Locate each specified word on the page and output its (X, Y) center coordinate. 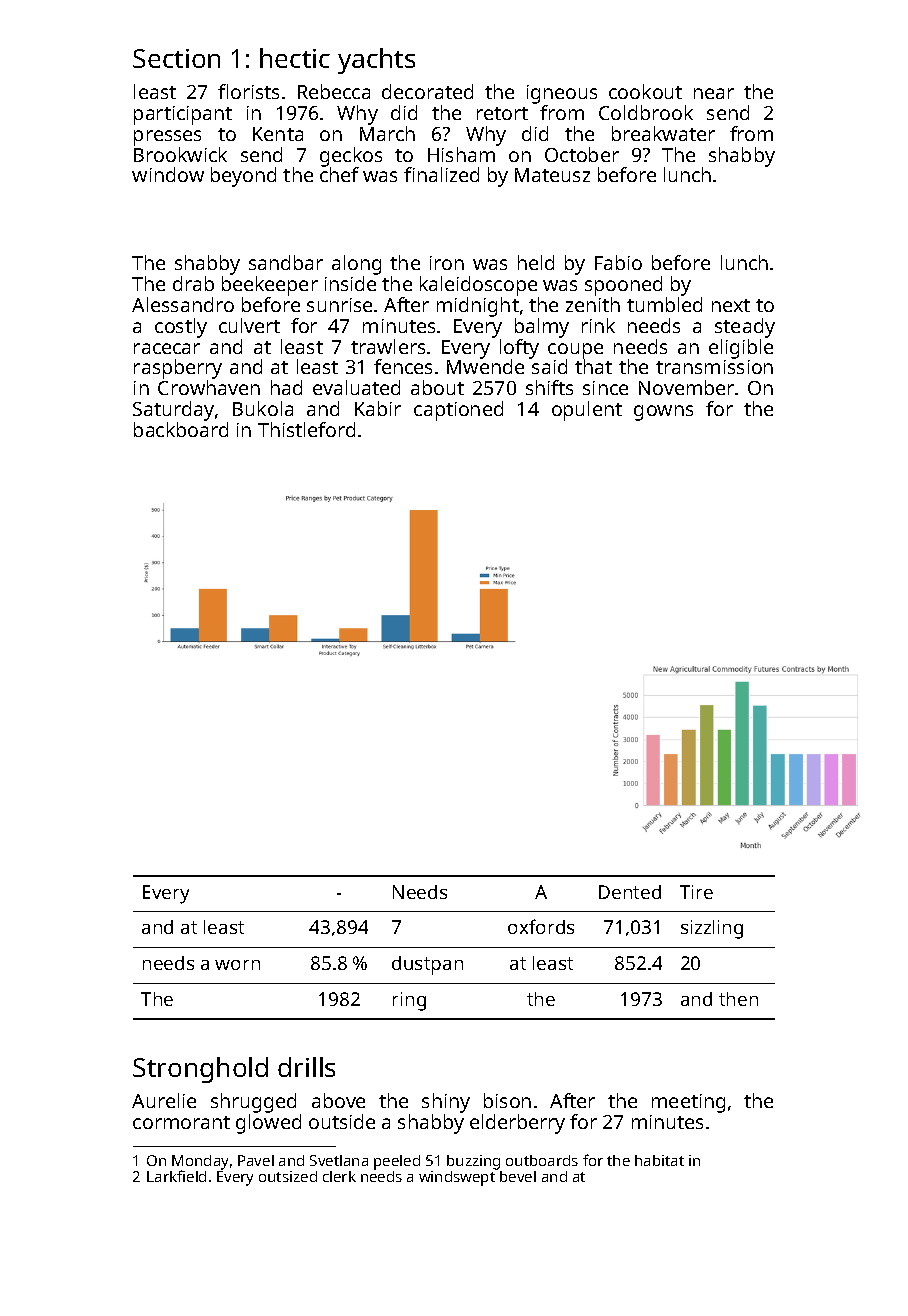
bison (507, 1100)
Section (176, 58)
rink (598, 325)
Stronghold (200, 1070)
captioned (458, 411)
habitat (659, 1160)
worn (237, 965)
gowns (663, 413)
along (356, 265)
